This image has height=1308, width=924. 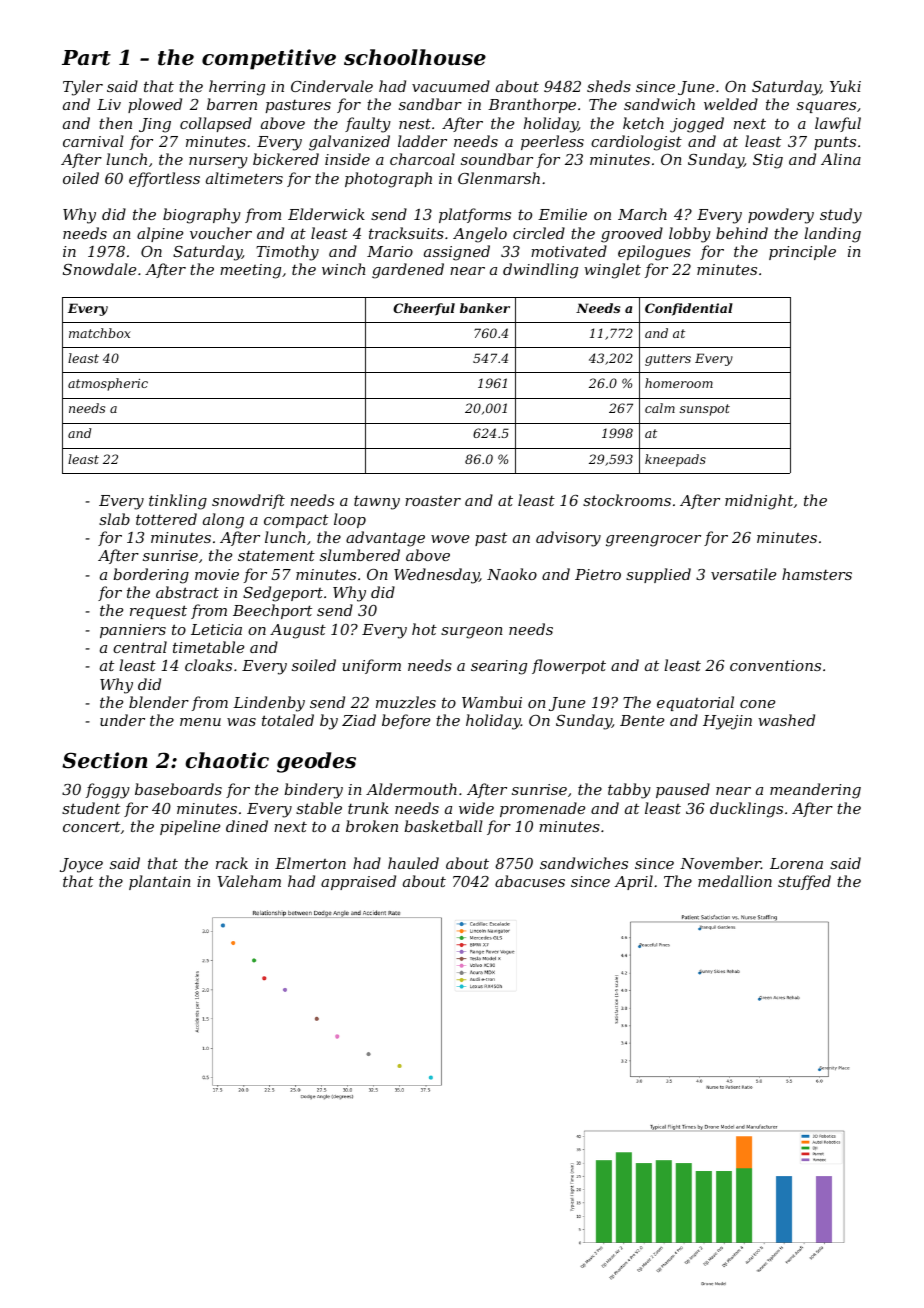 What do you see at coordinates (786, 720) in the image?
I see `washed` at bounding box center [786, 720].
